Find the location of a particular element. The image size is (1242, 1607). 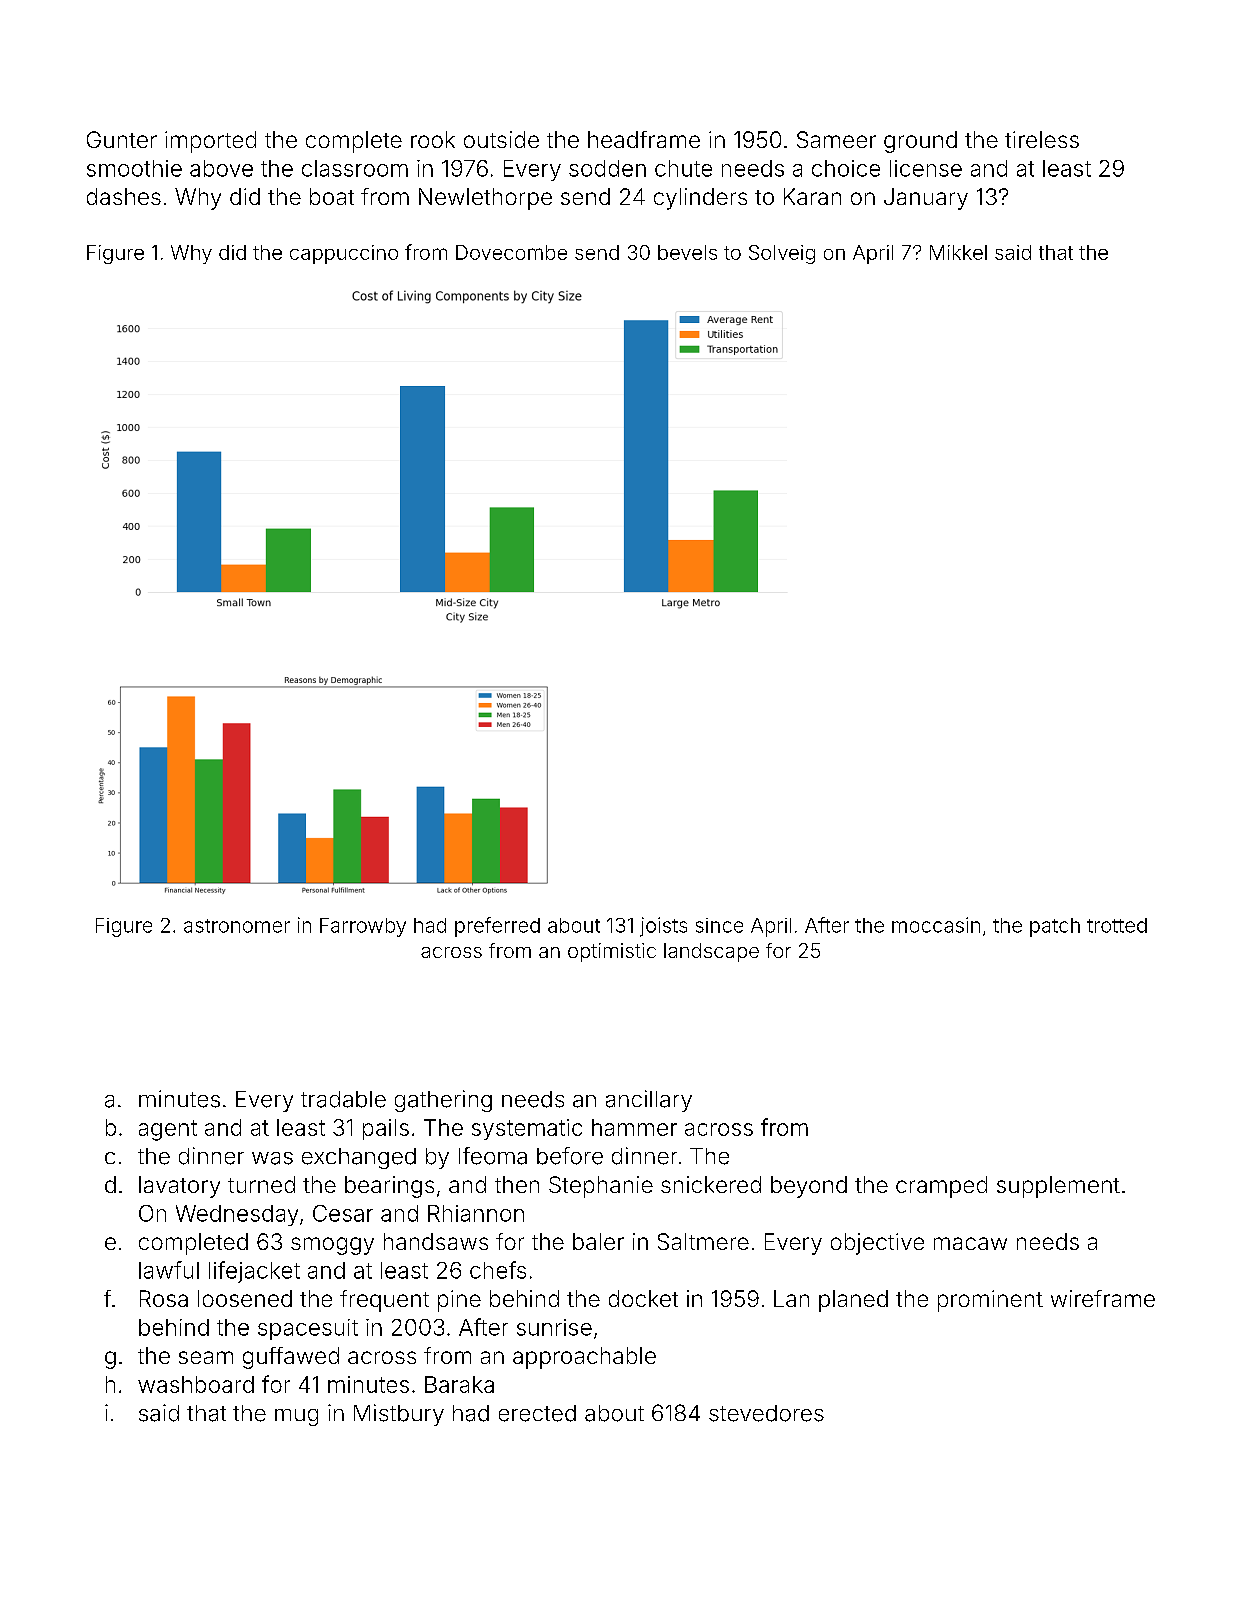

wireframe is located at coordinates (1103, 1298).
